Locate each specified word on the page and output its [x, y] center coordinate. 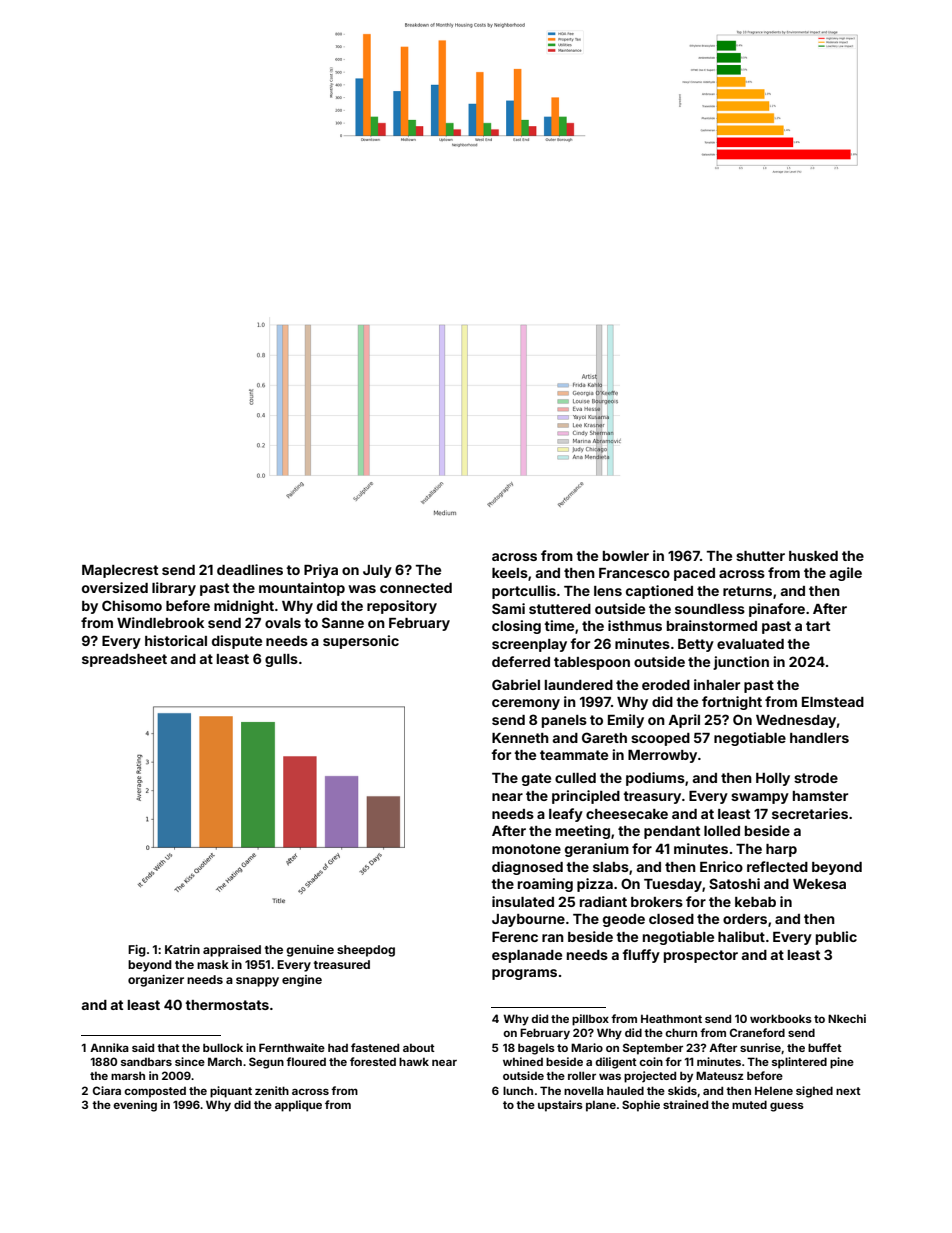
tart [818, 626]
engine [302, 981]
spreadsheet [124, 660]
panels [564, 721]
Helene [774, 1090]
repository [402, 607]
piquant [231, 1092]
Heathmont [671, 1018]
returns [747, 591]
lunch [518, 1090]
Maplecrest [120, 571]
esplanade [527, 956]
